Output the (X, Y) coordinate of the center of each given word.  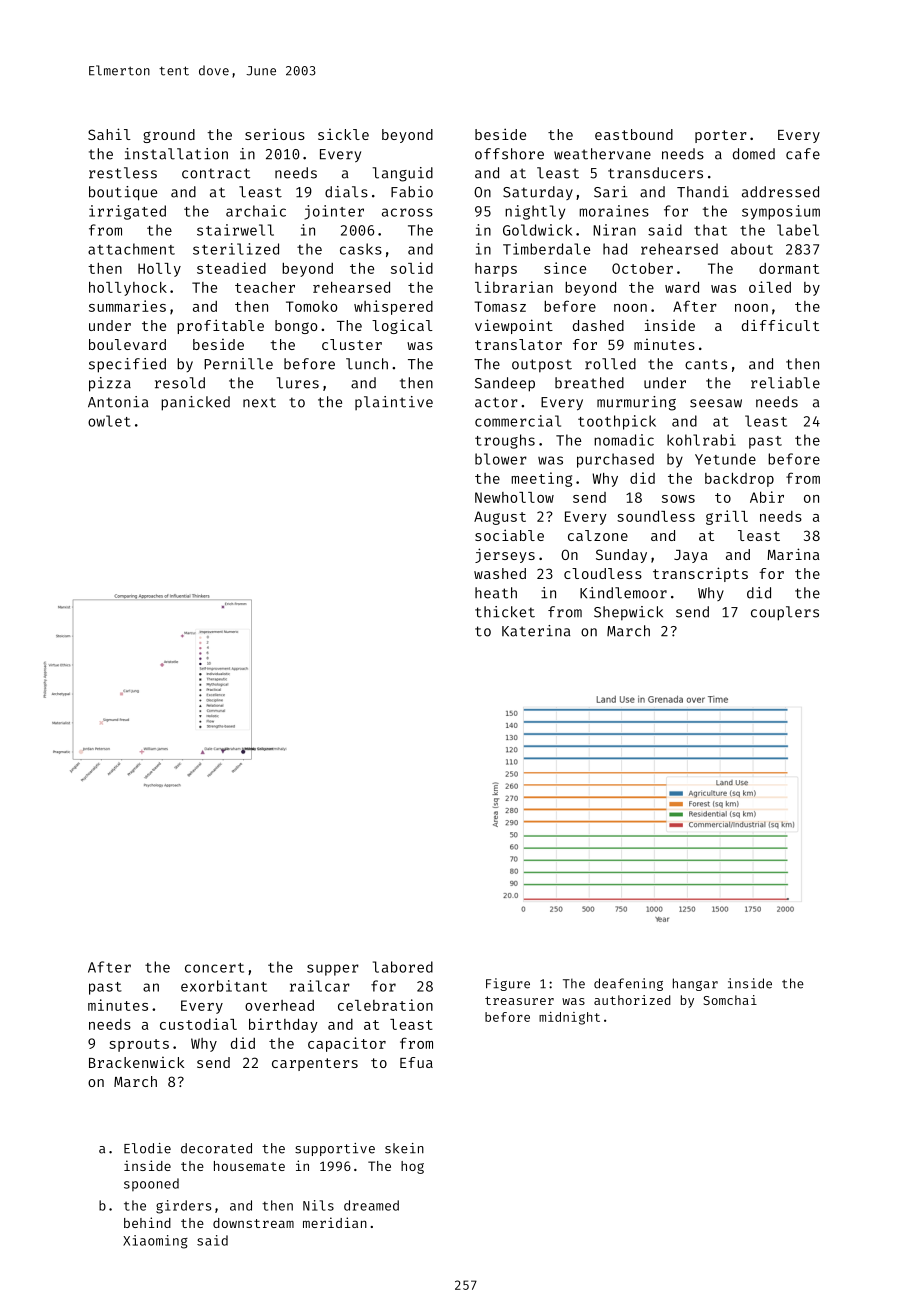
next (259, 402)
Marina (793, 554)
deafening (628, 984)
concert (214, 968)
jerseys (505, 555)
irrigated (127, 212)
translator (518, 344)
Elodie (147, 1148)
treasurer (519, 1000)
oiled (770, 287)
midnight (569, 1018)
